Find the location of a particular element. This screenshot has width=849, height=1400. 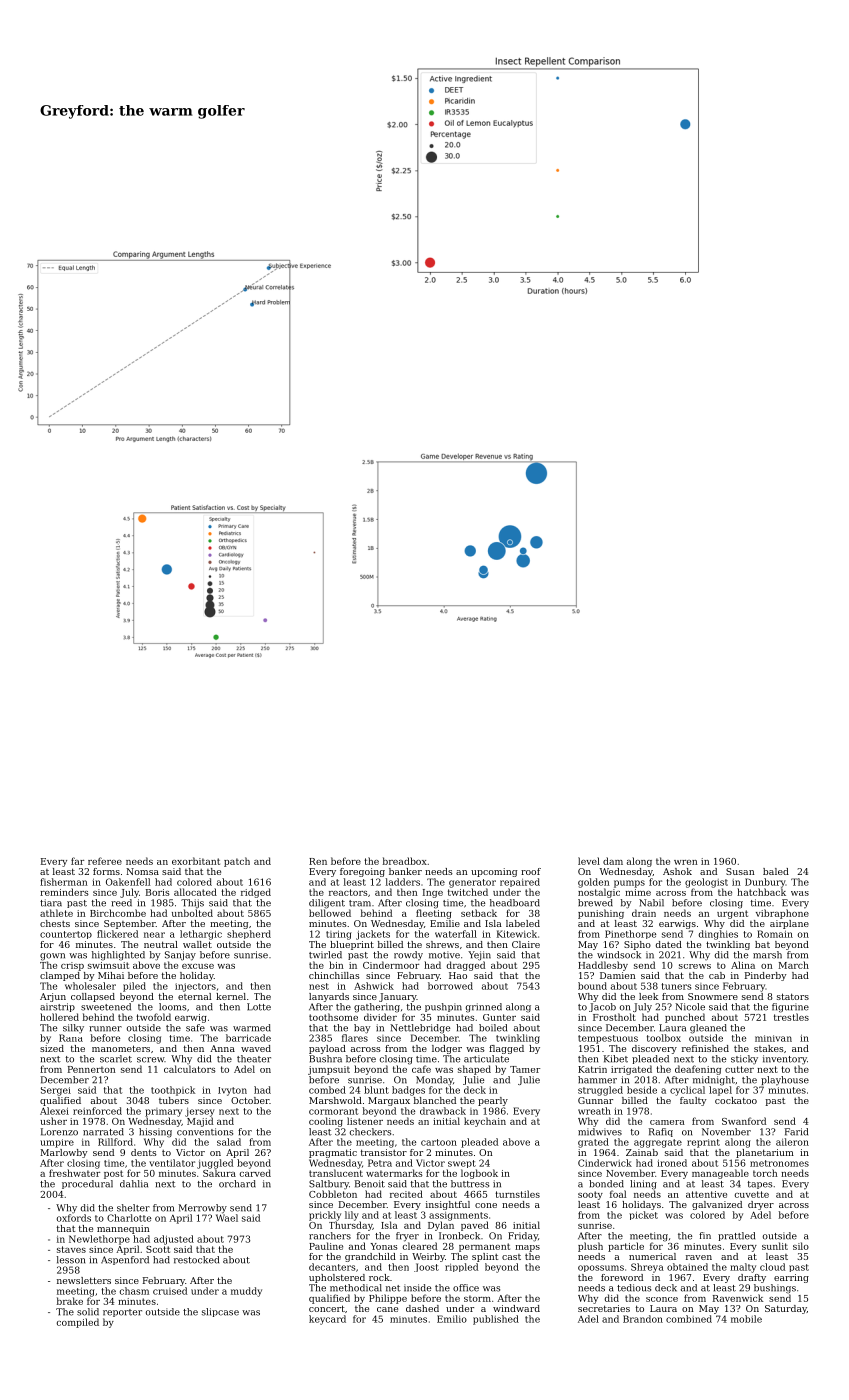

Newlethorpe is located at coordinates (99, 1240).
